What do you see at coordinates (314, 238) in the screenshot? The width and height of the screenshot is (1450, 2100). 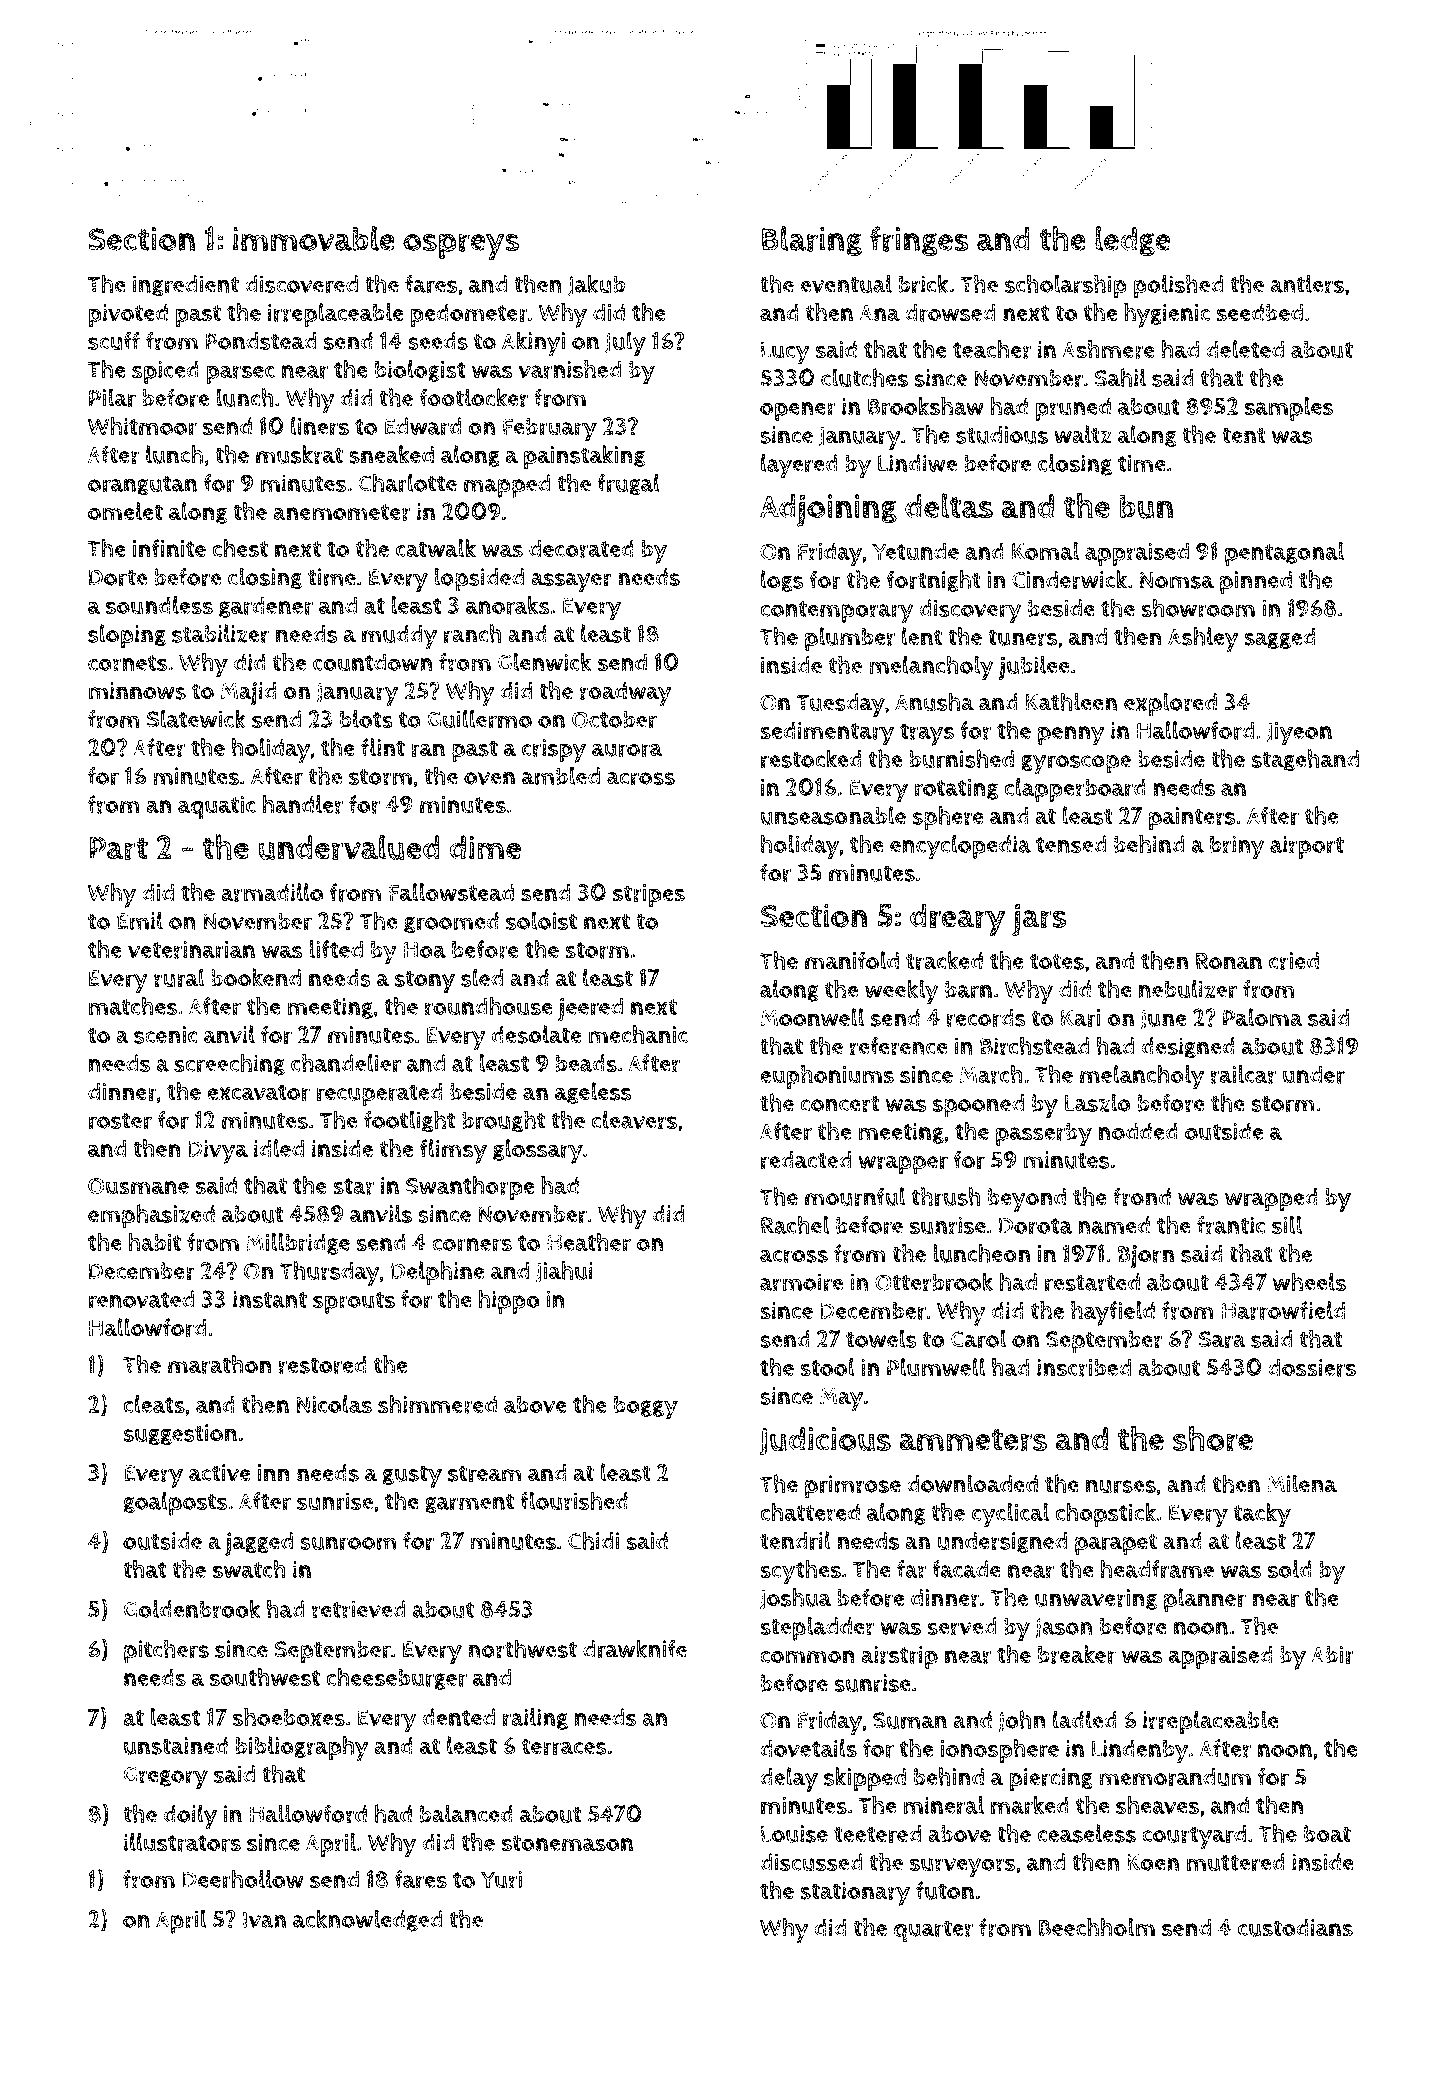 I see `immovable` at bounding box center [314, 238].
